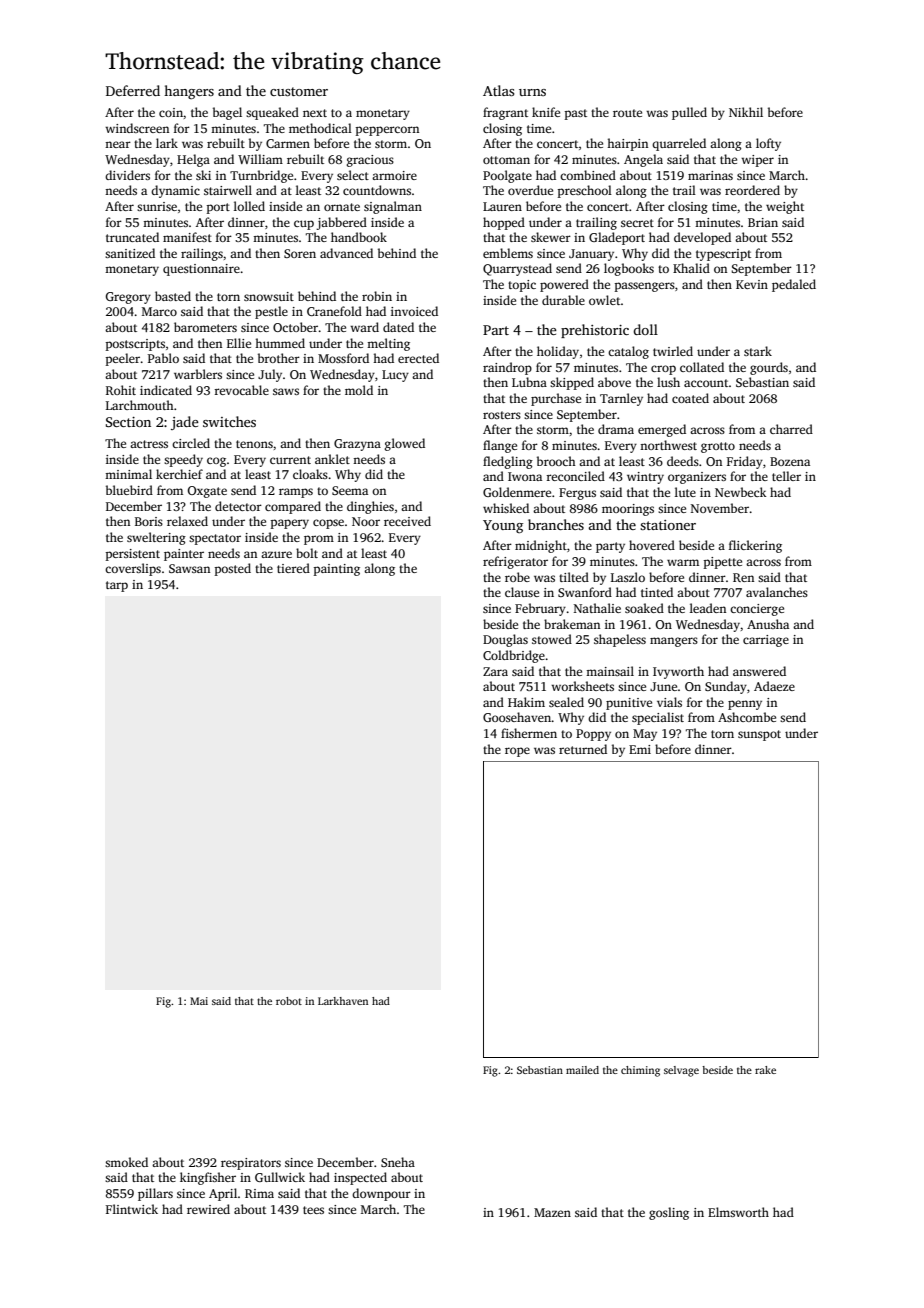  Describe the element at coordinates (759, 735) in the screenshot. I see `sunspot` at that location.
